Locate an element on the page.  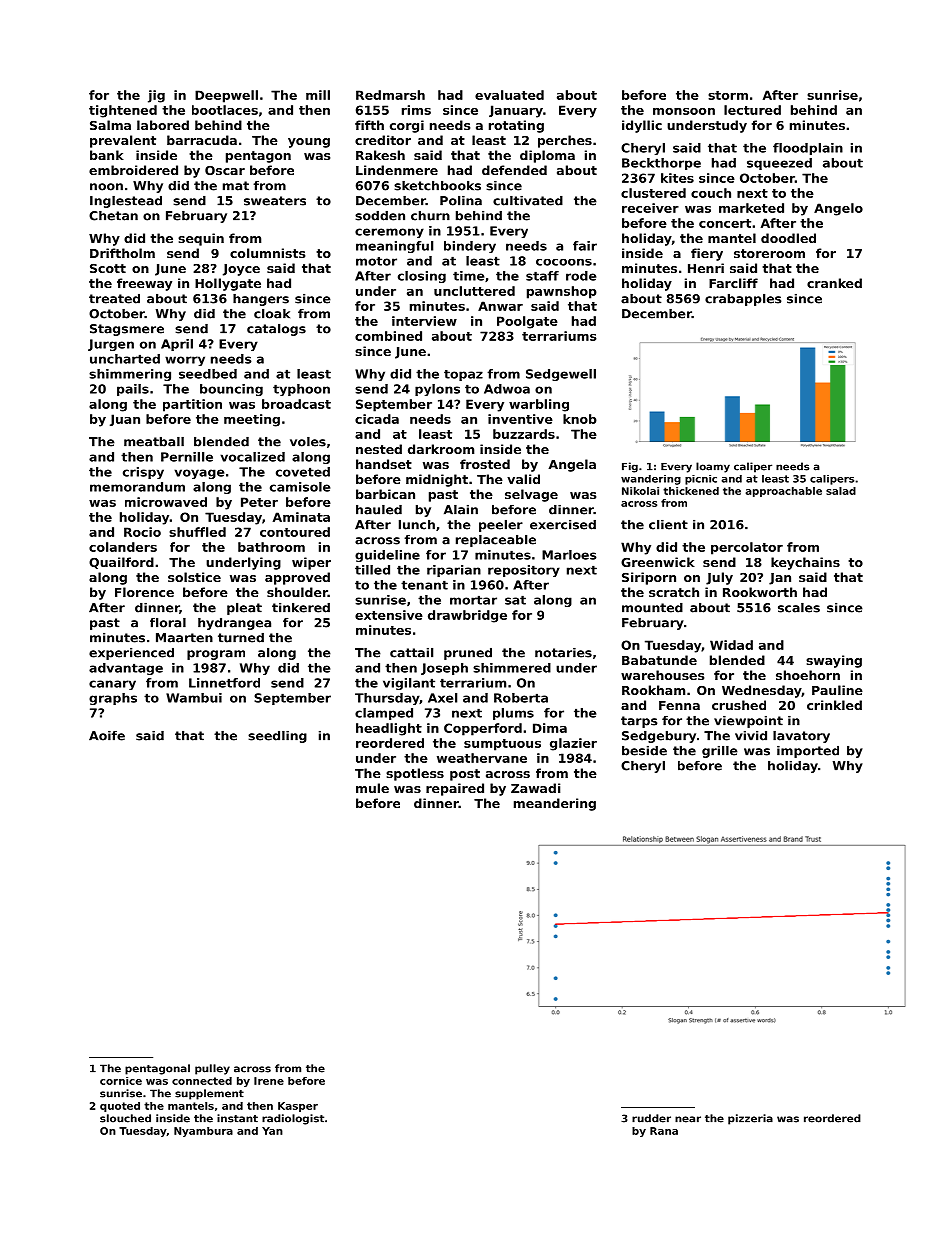
turned is located at coordinates (241, 638).
